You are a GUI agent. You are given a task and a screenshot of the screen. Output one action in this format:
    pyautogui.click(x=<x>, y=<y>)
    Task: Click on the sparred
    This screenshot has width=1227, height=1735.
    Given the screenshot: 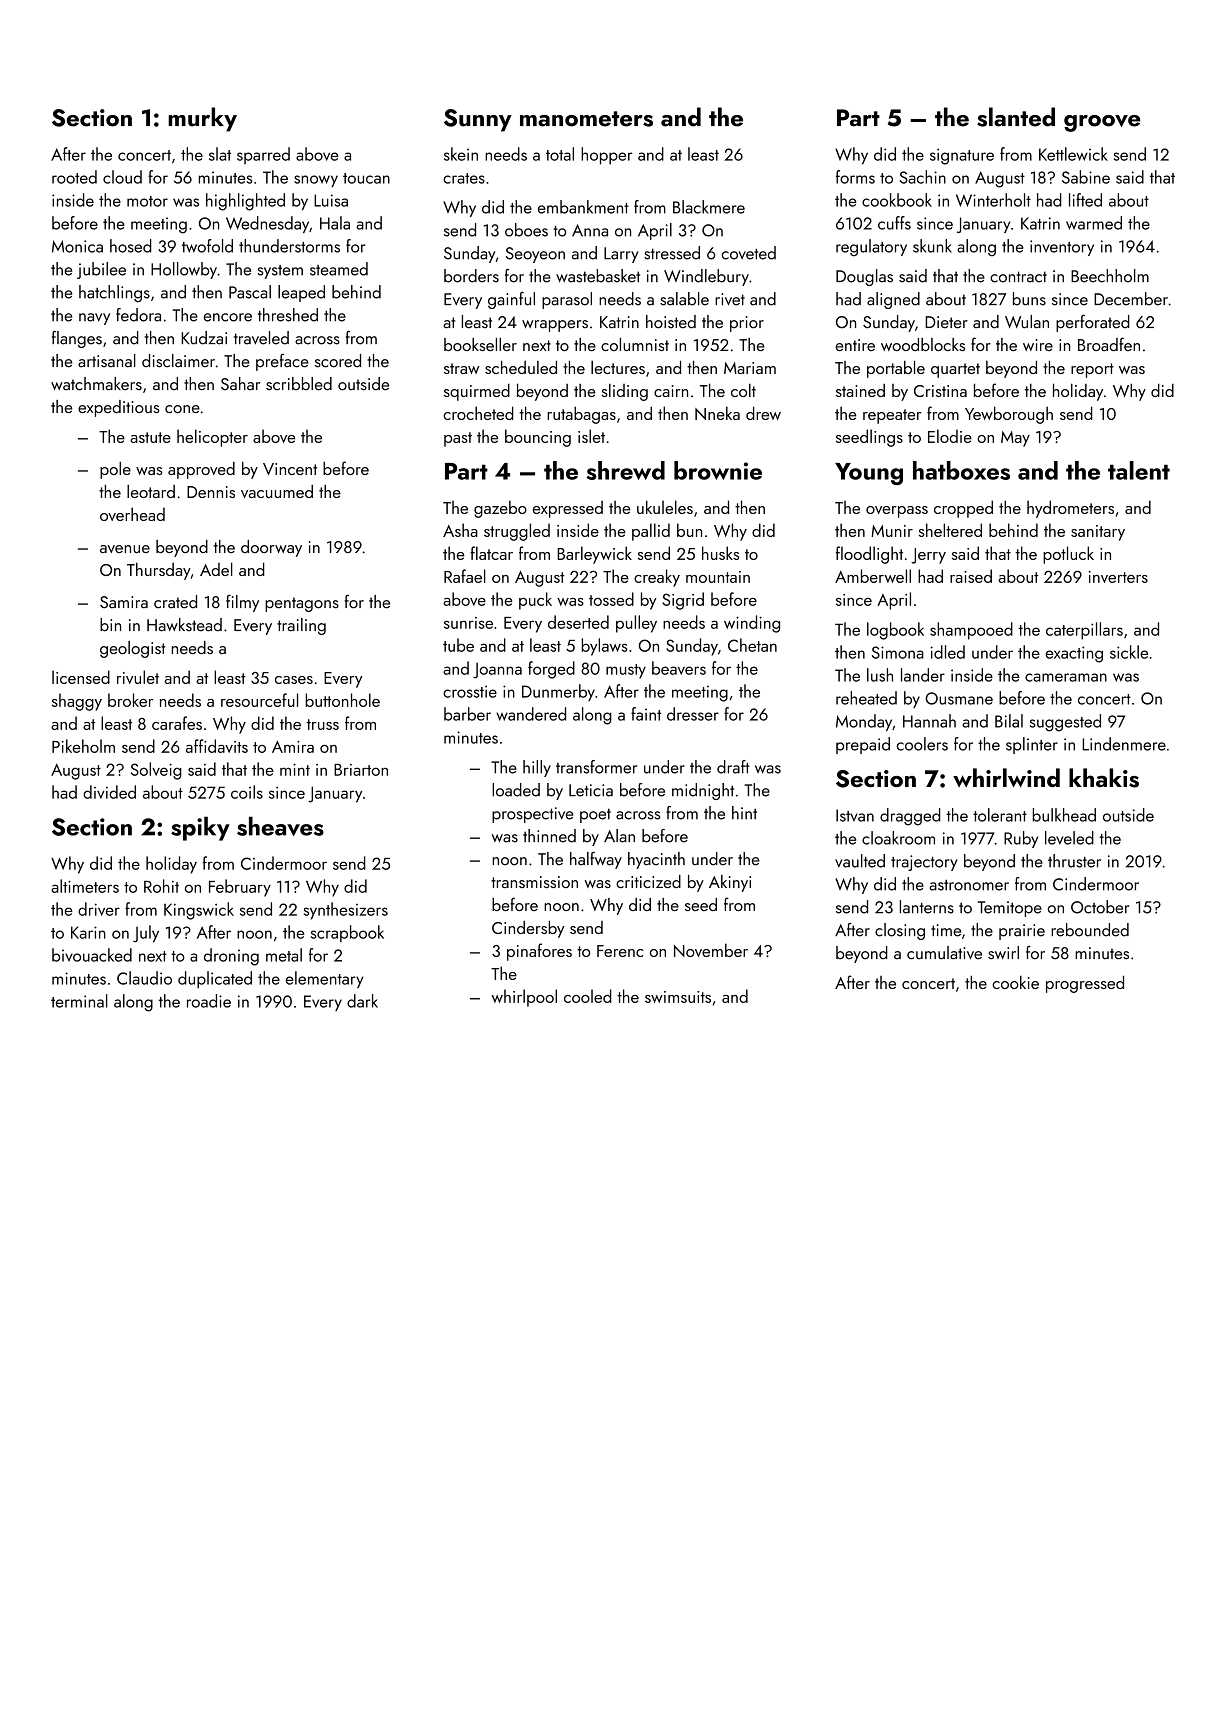 What is the action you would take?
    pyautogui.click(x=263, y=155)
